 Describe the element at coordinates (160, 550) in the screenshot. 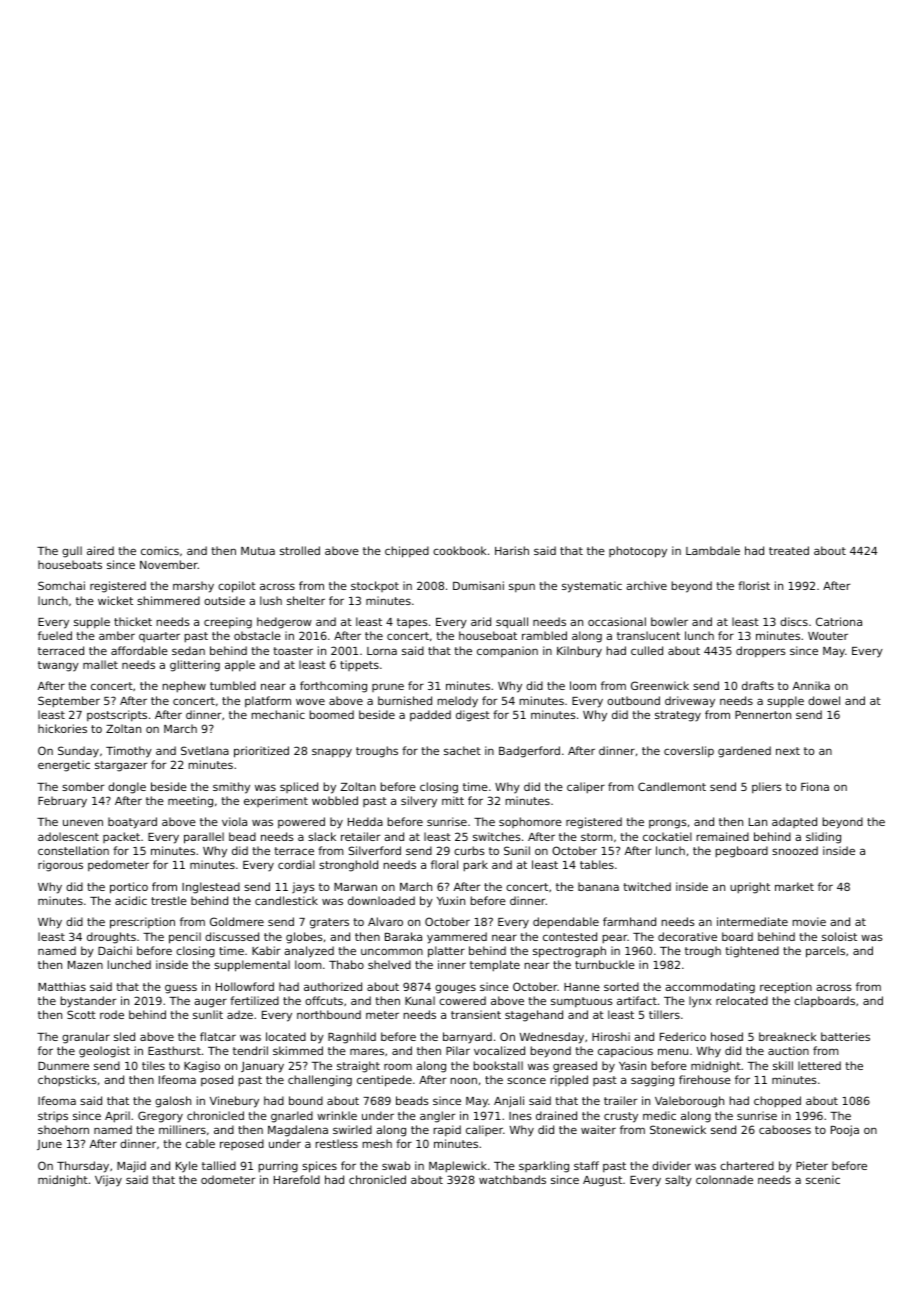

I see `comics` at that location.
